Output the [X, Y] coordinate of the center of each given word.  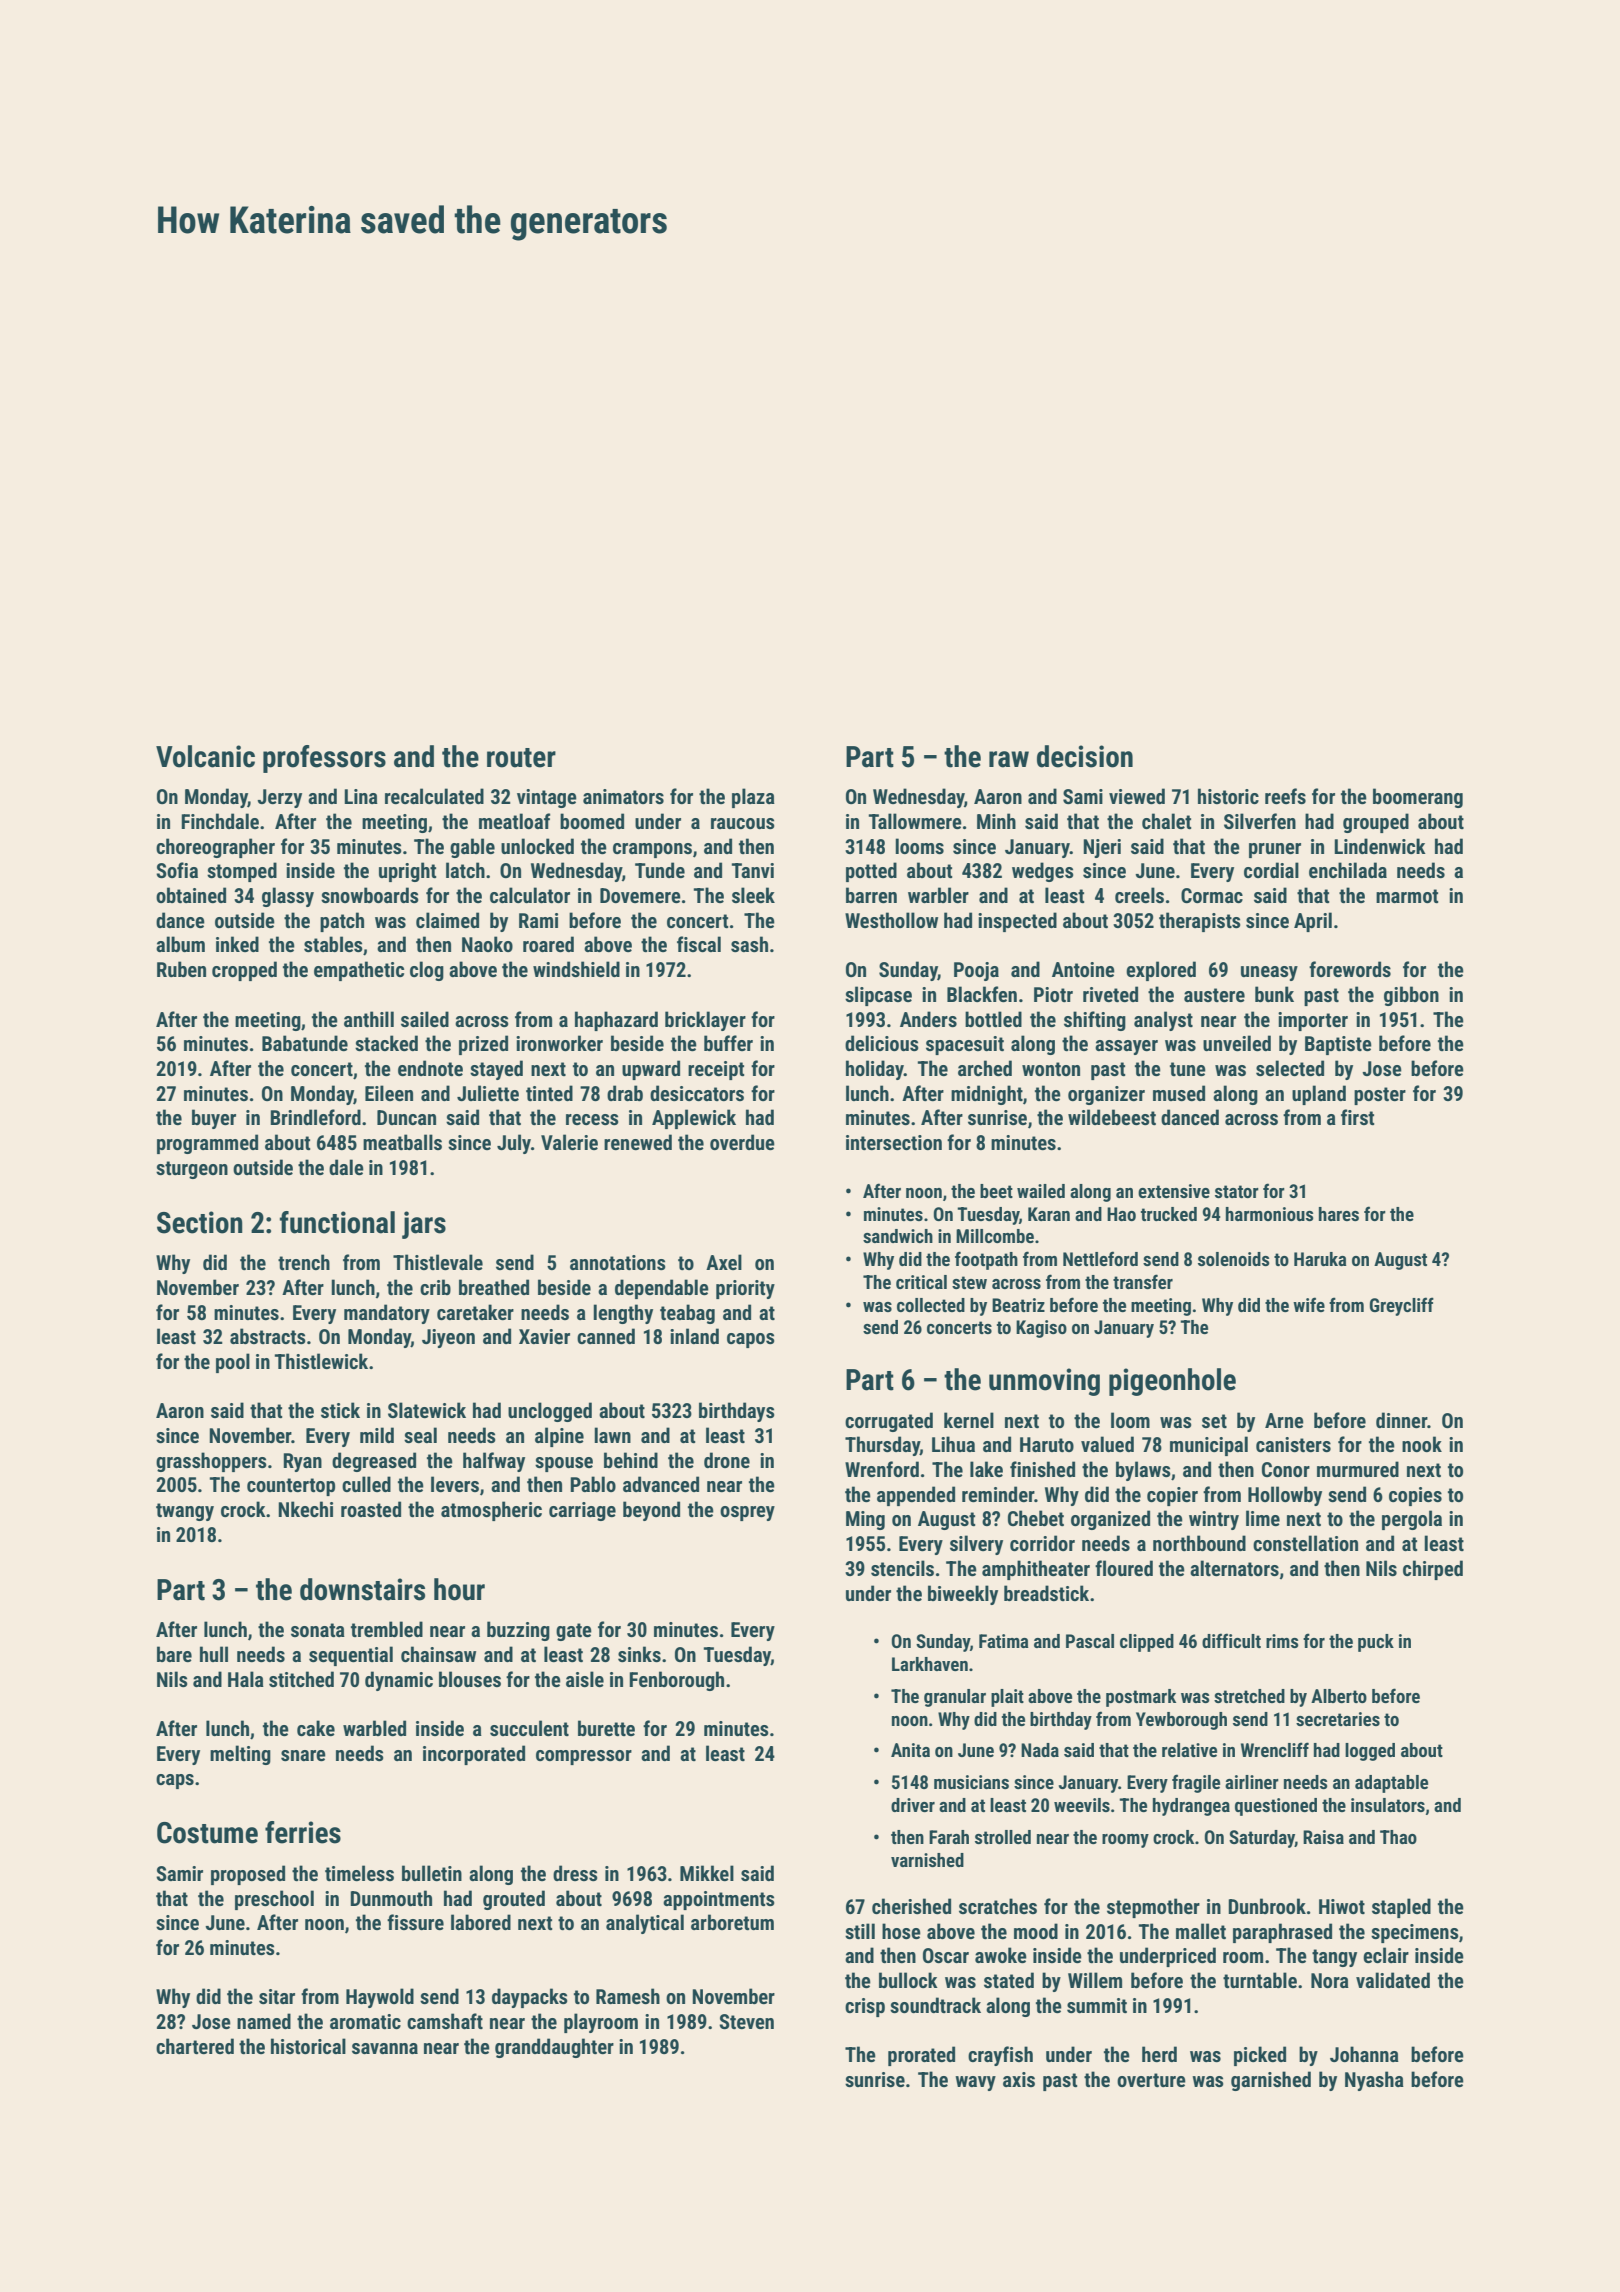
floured [1124, 1568]
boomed [592, 821]
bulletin [432, 1873]
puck [1376, 1643]
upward [651, 1070]
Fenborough [676, 1681]
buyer [214, 1119]
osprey [747, 1513]
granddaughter [554, 2048]
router [521, 758]
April [1313, 922]
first [1357, 1117]
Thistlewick [321, 1361]
